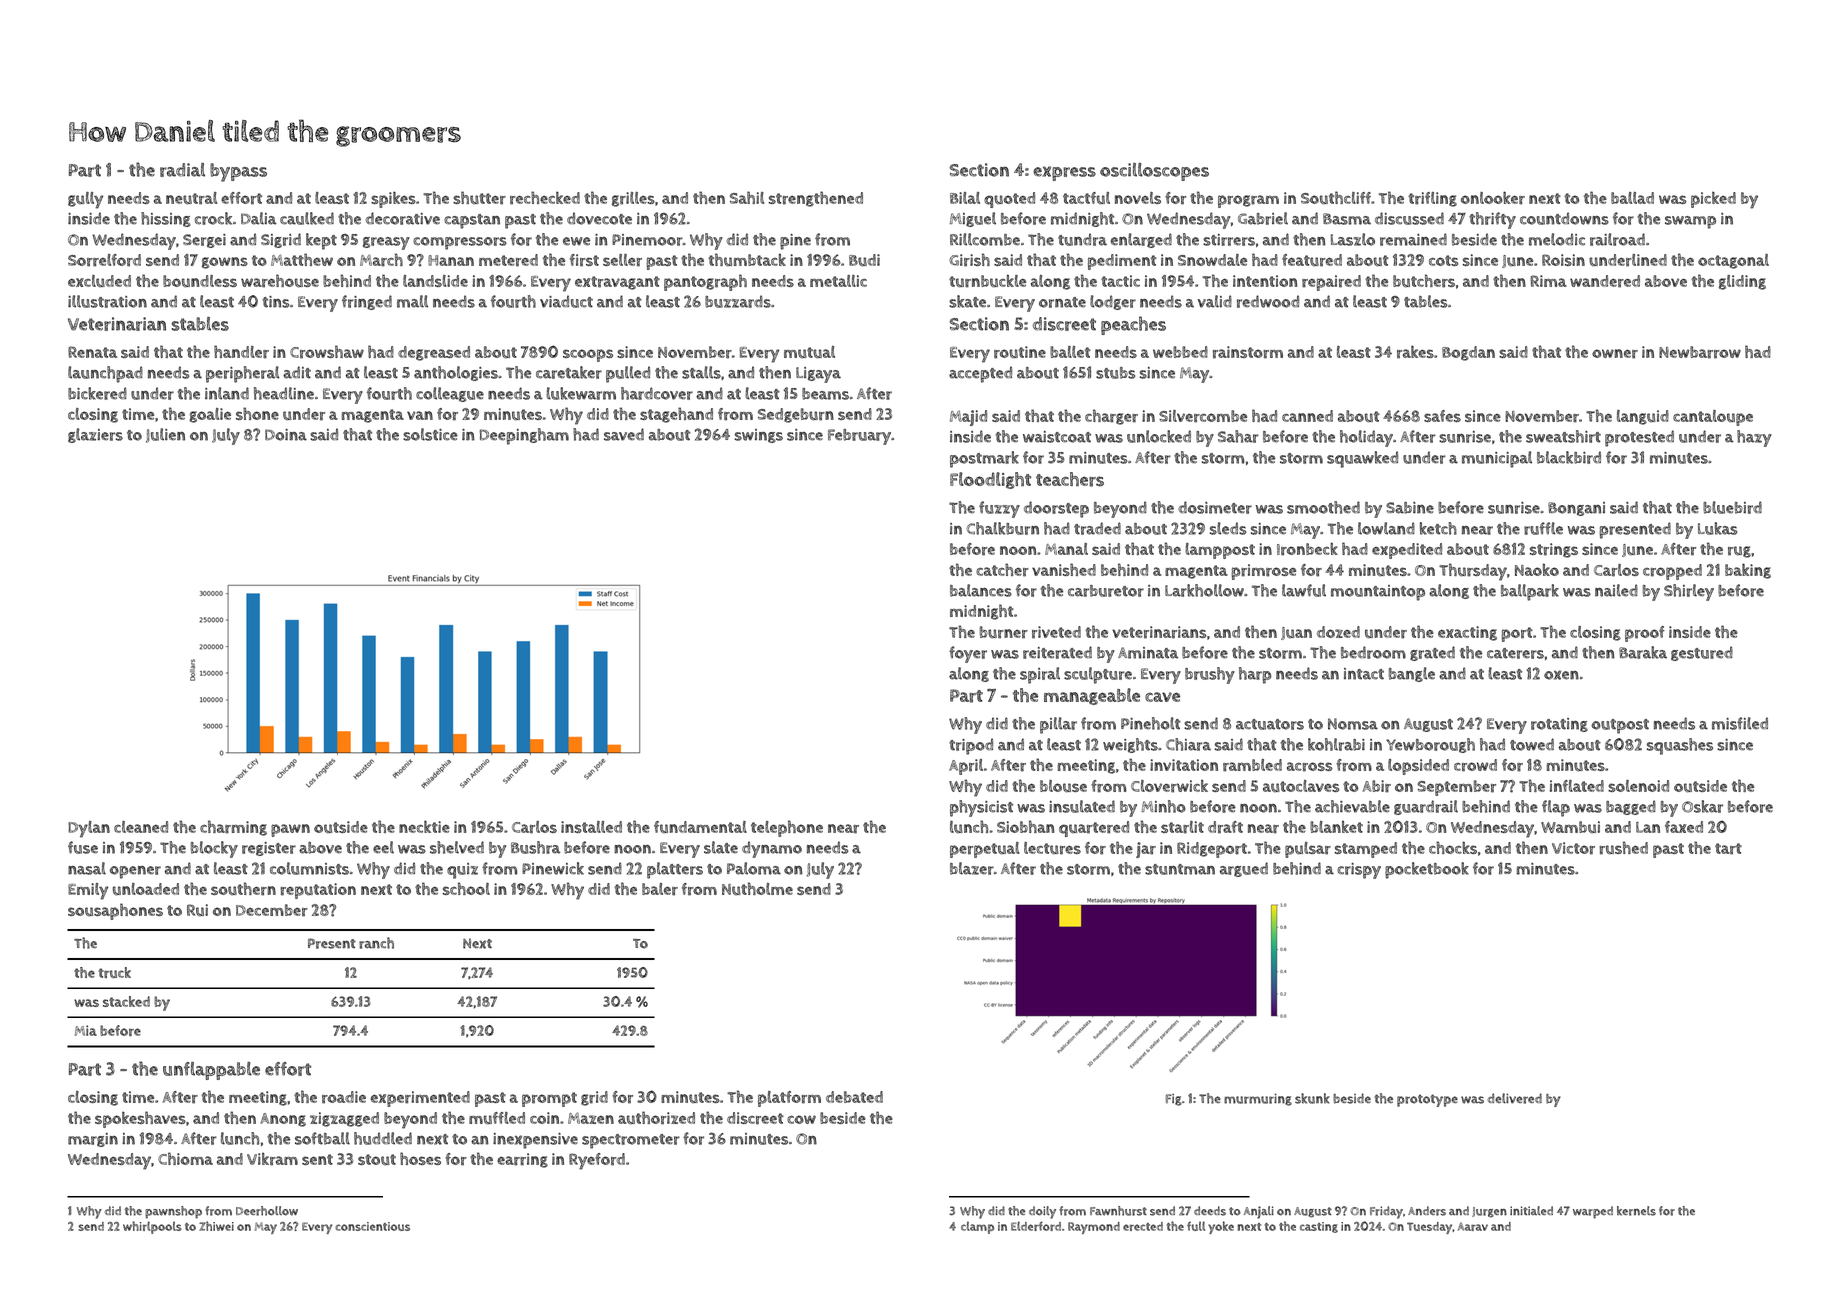  What do you see at coordinates (1163, 806) in the screenshot?
I see `Minho` at bounding box center [1163, 806].
